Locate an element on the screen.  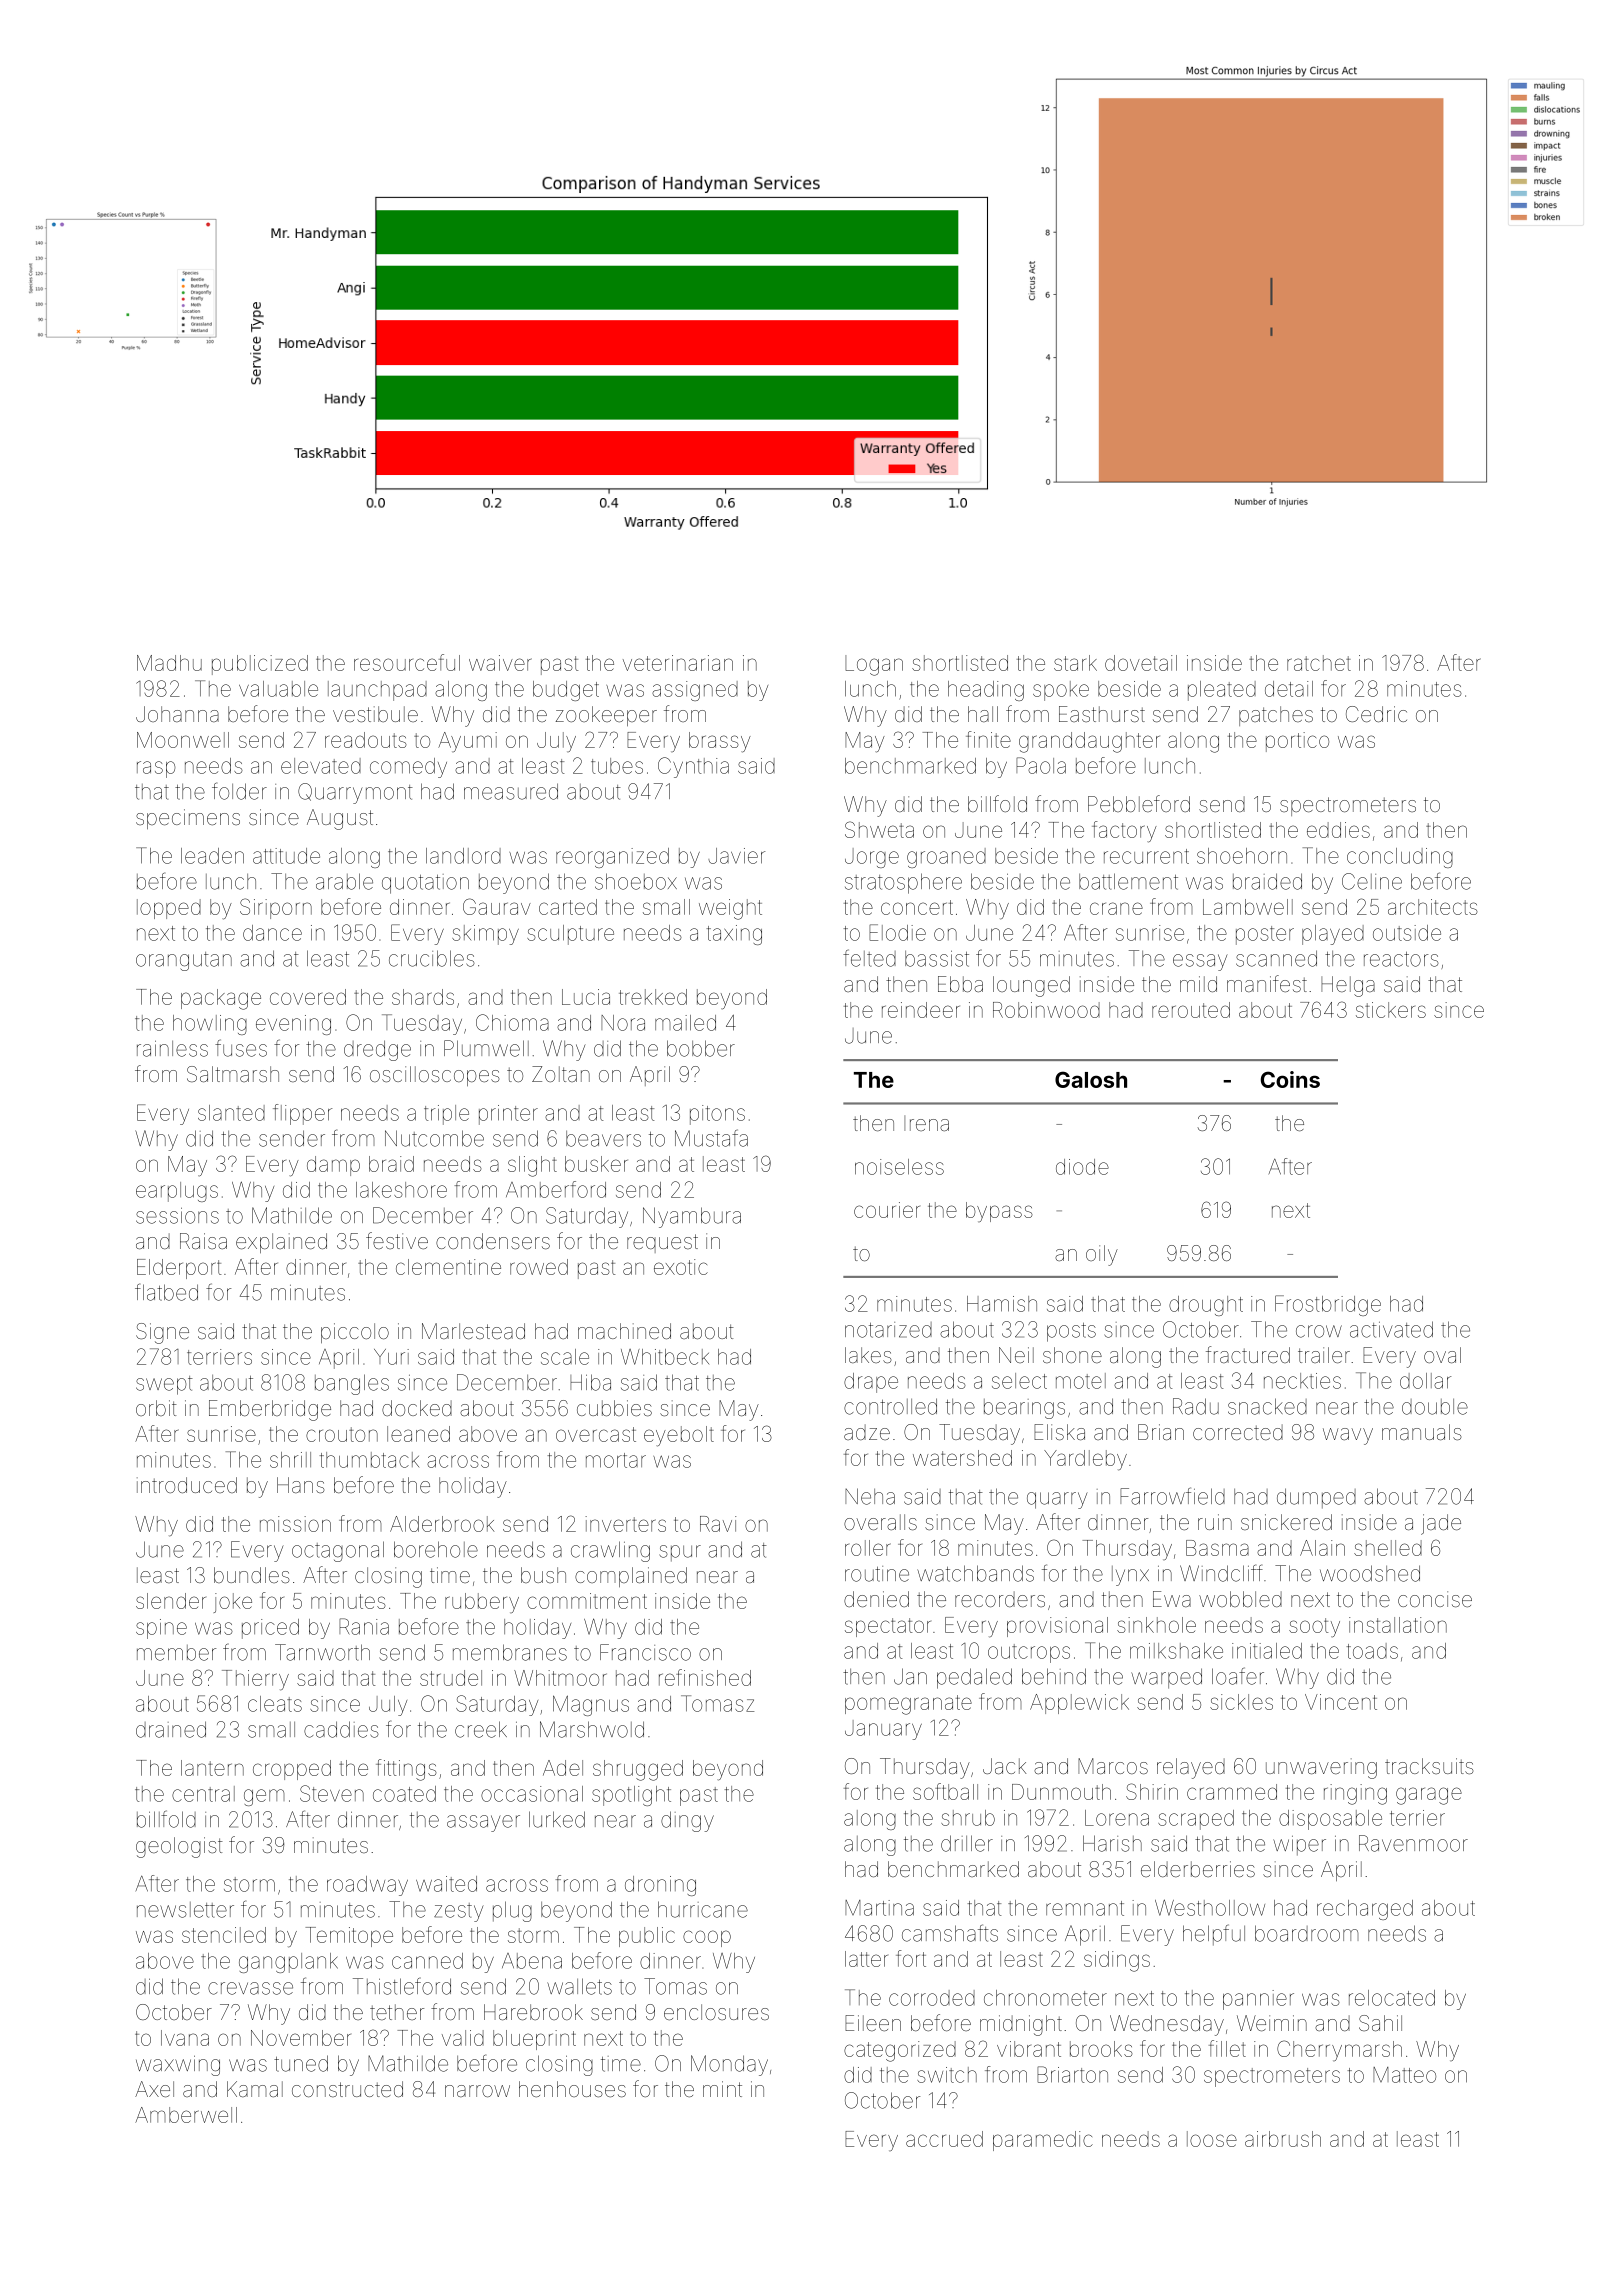
bypass is located at coordinates (999, 1212).
